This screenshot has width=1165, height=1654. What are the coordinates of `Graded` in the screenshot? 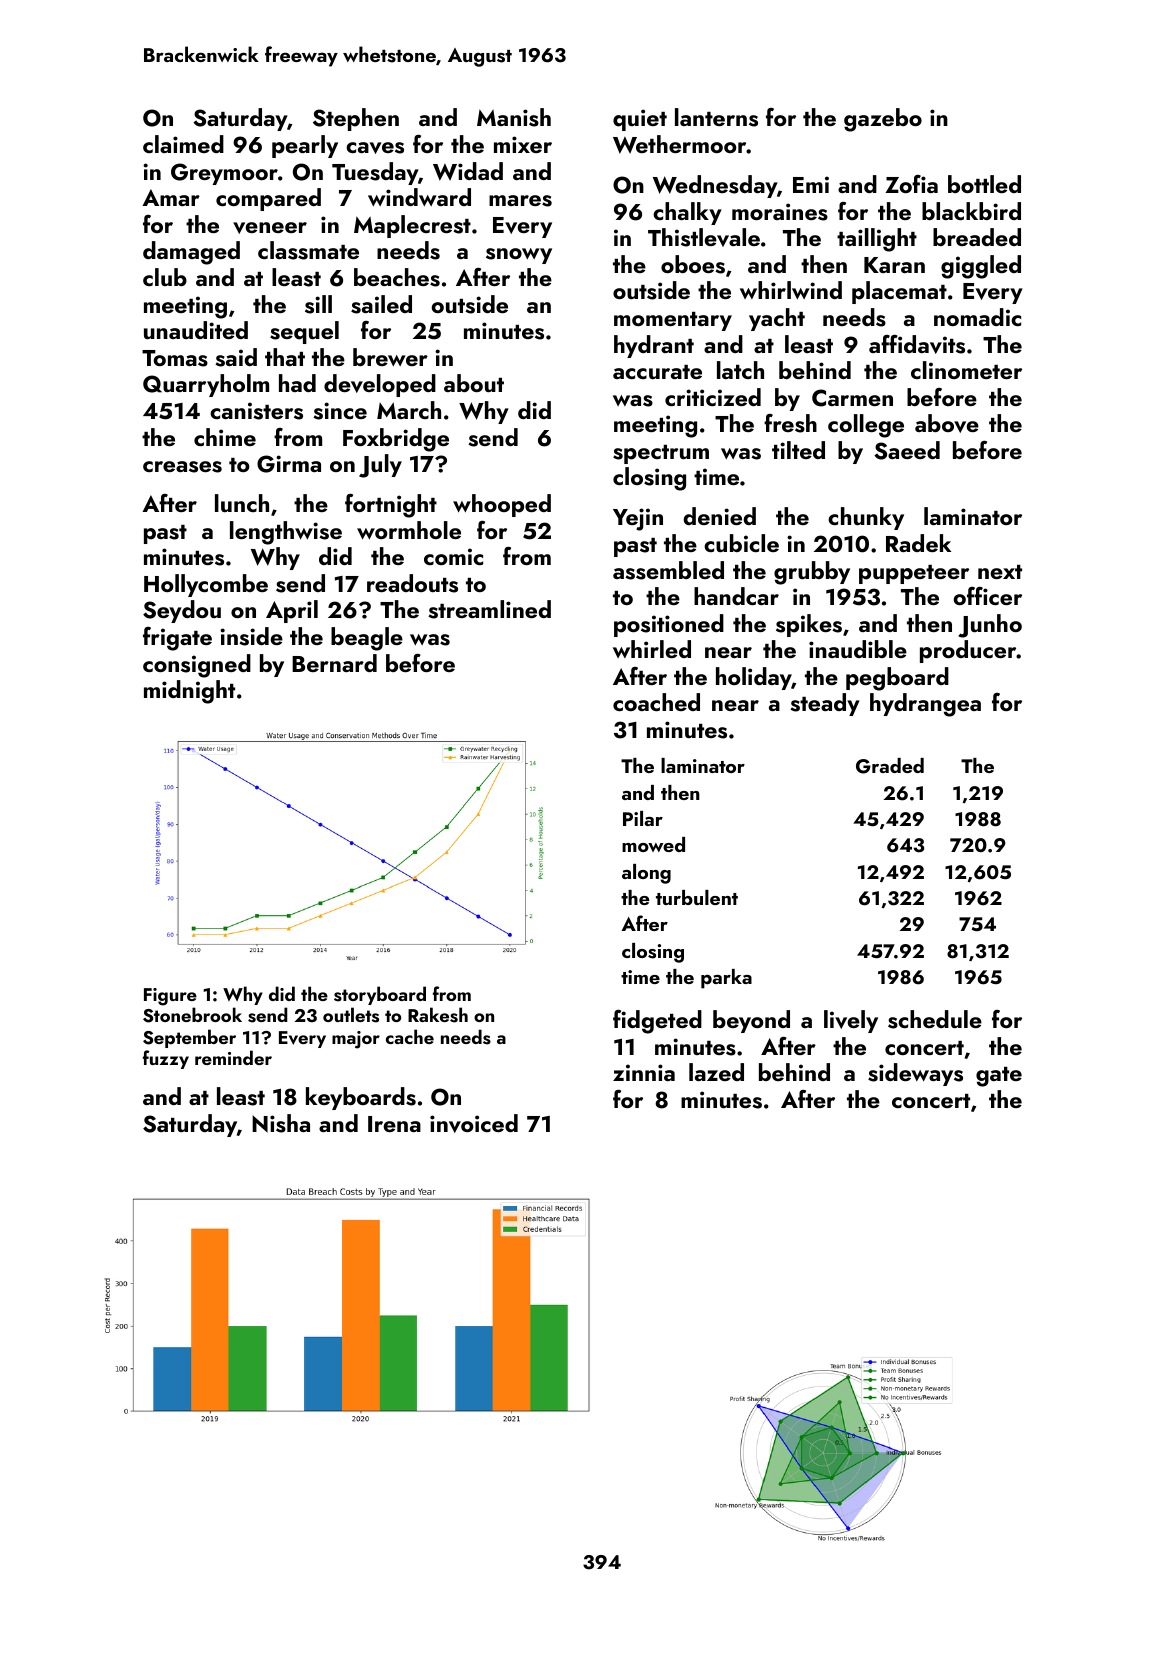 It's located at (890, 766).
